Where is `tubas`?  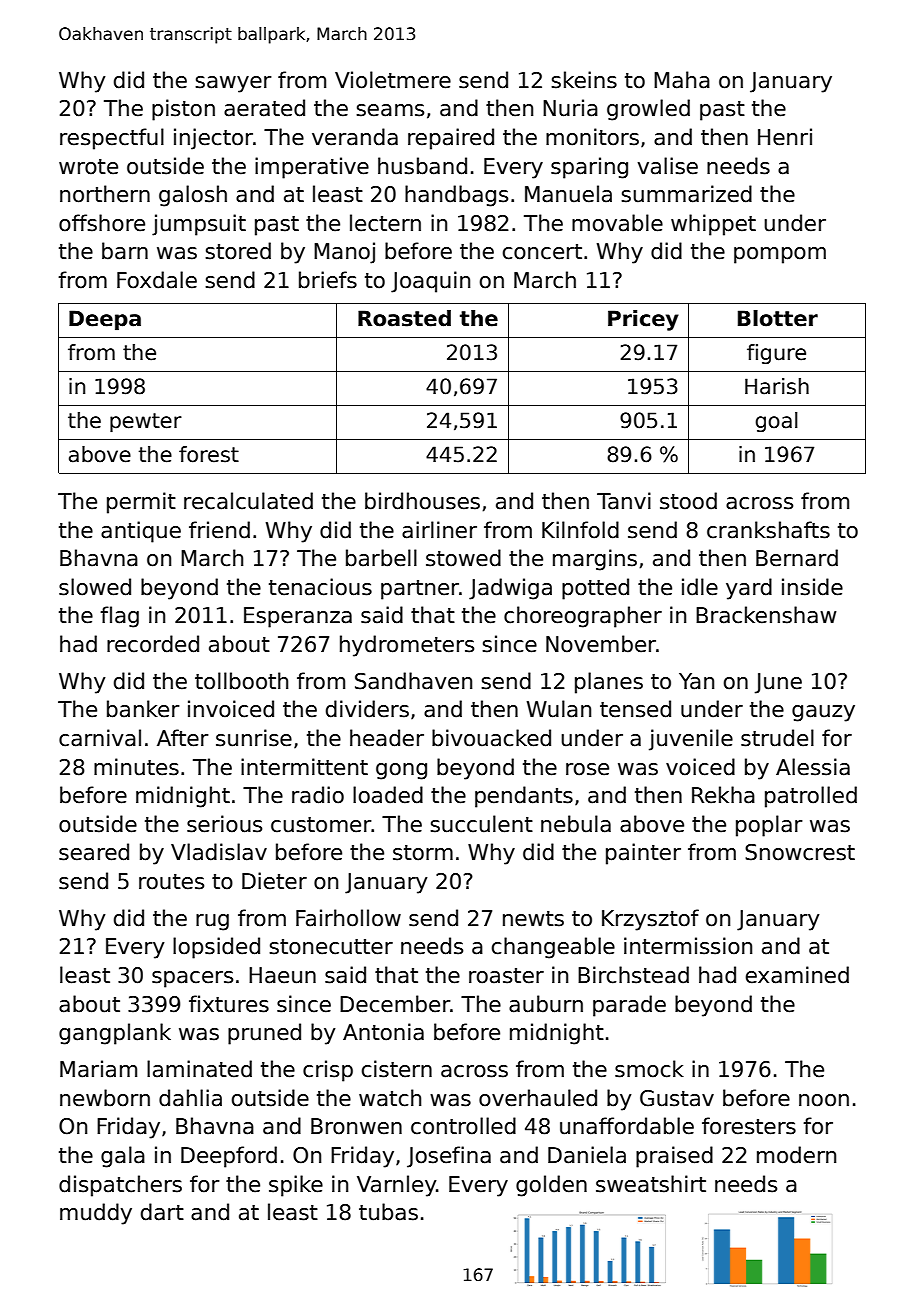
tubas is located at coordinates (388, 1212).
